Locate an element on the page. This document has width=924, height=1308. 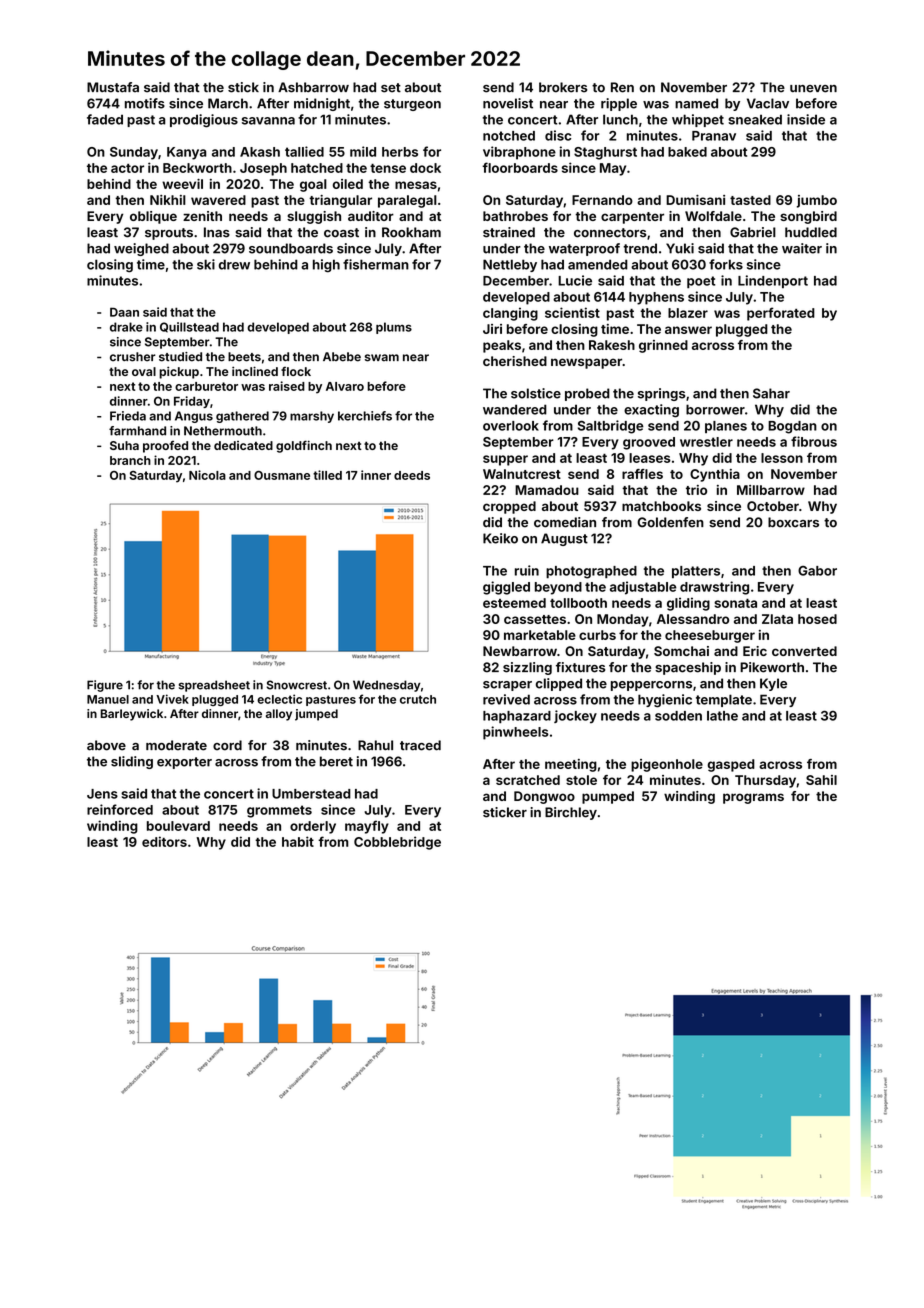
named is located at coordinates (696, 103).
